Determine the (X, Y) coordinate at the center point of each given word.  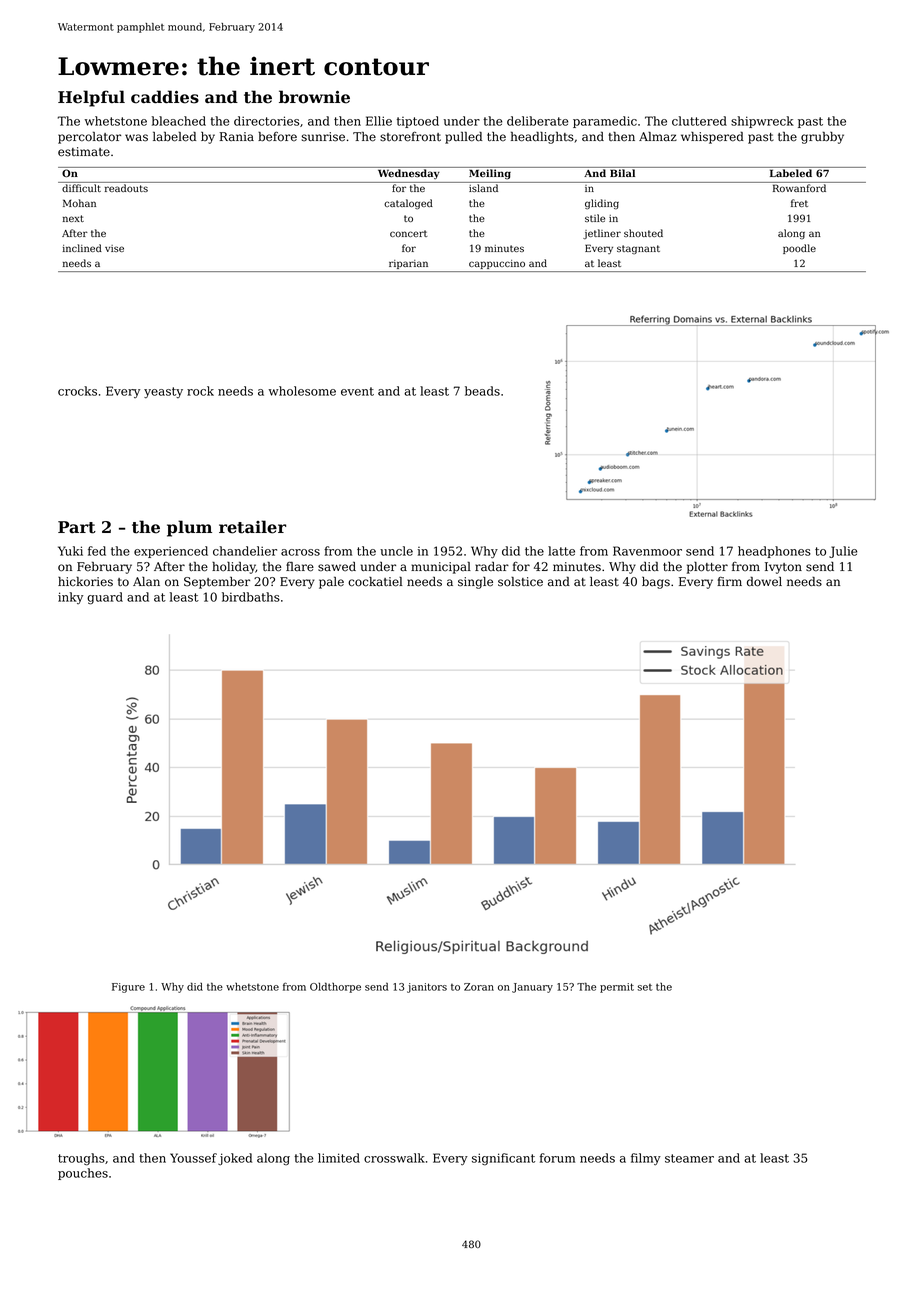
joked (235, 1159)
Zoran (479, 987)
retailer (252, 527)
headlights (542, 137)
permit (617, 988)
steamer (689, 1158)
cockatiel (375, 582)
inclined (82, 248)
